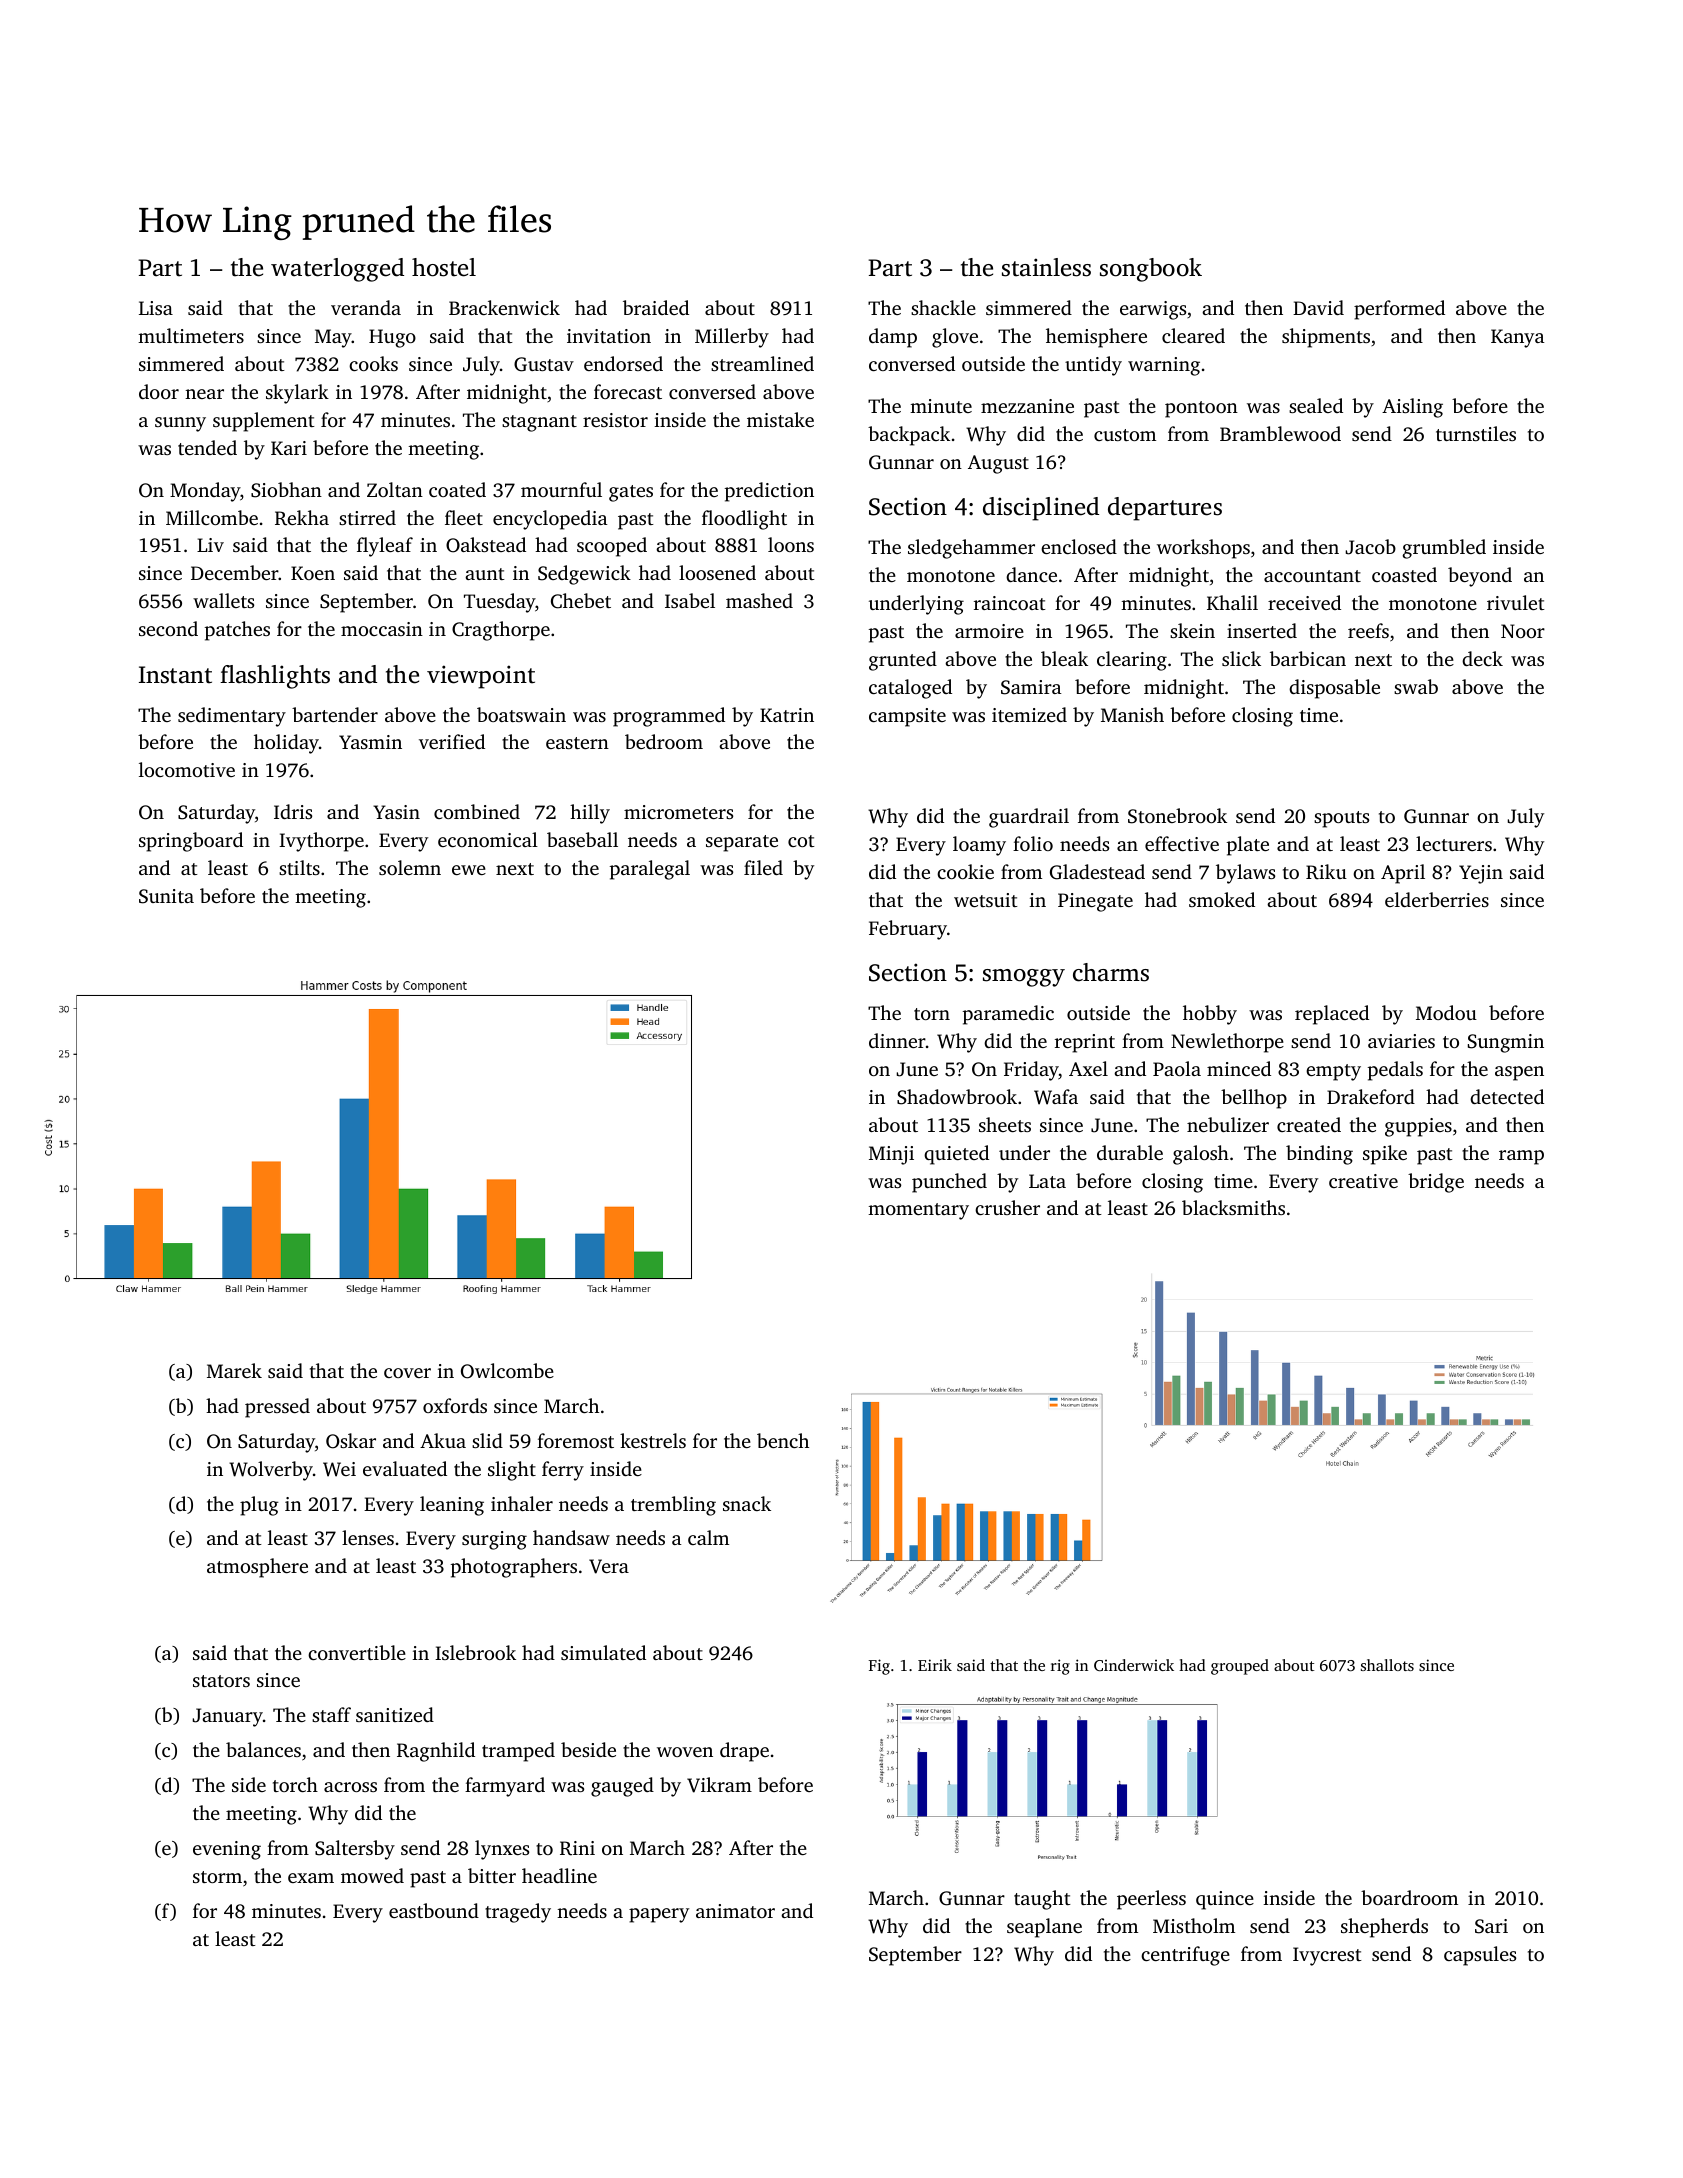  I want to click on photographers, so click(514, 1568).
